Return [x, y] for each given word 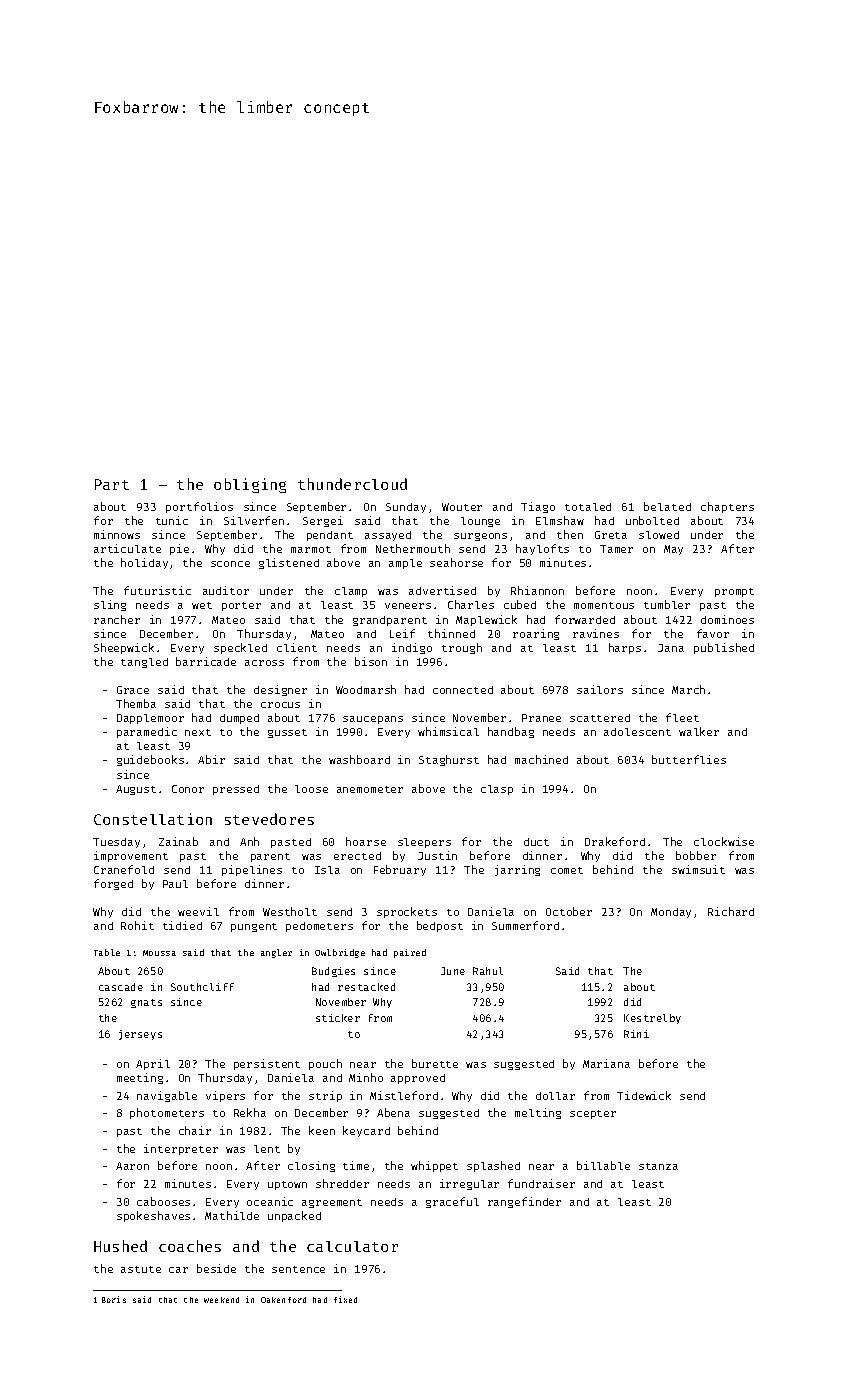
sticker [338, 1018]
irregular [469, 1184]
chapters [727, 507]
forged [113, 884]
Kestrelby [652, 1019]
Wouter [462, 507]
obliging [250, 485]
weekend [221, 1300]
